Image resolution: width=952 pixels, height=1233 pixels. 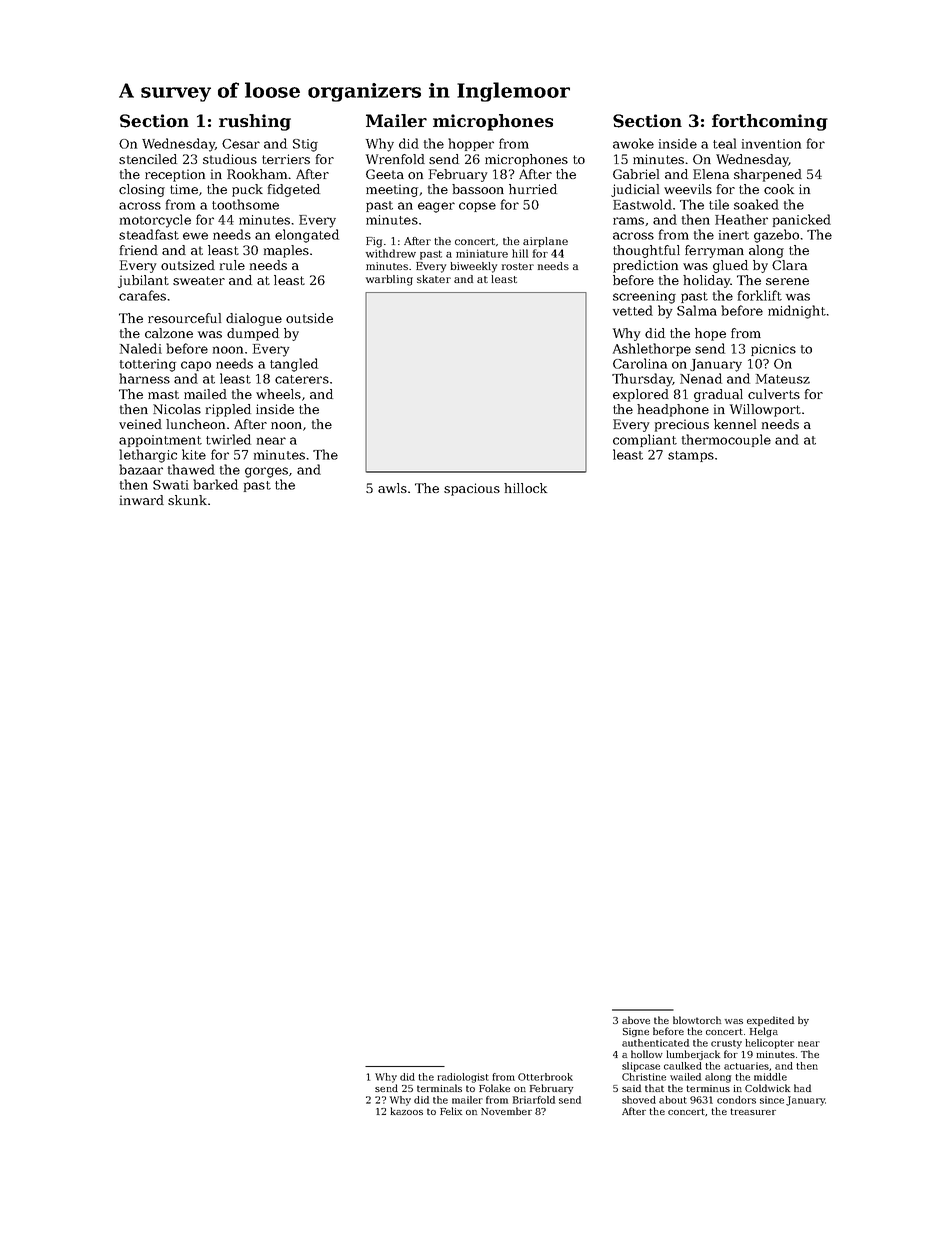 What do you see at coordinates (392, 488) in the image?
I see `awls` at bounding box center [392, 488].
